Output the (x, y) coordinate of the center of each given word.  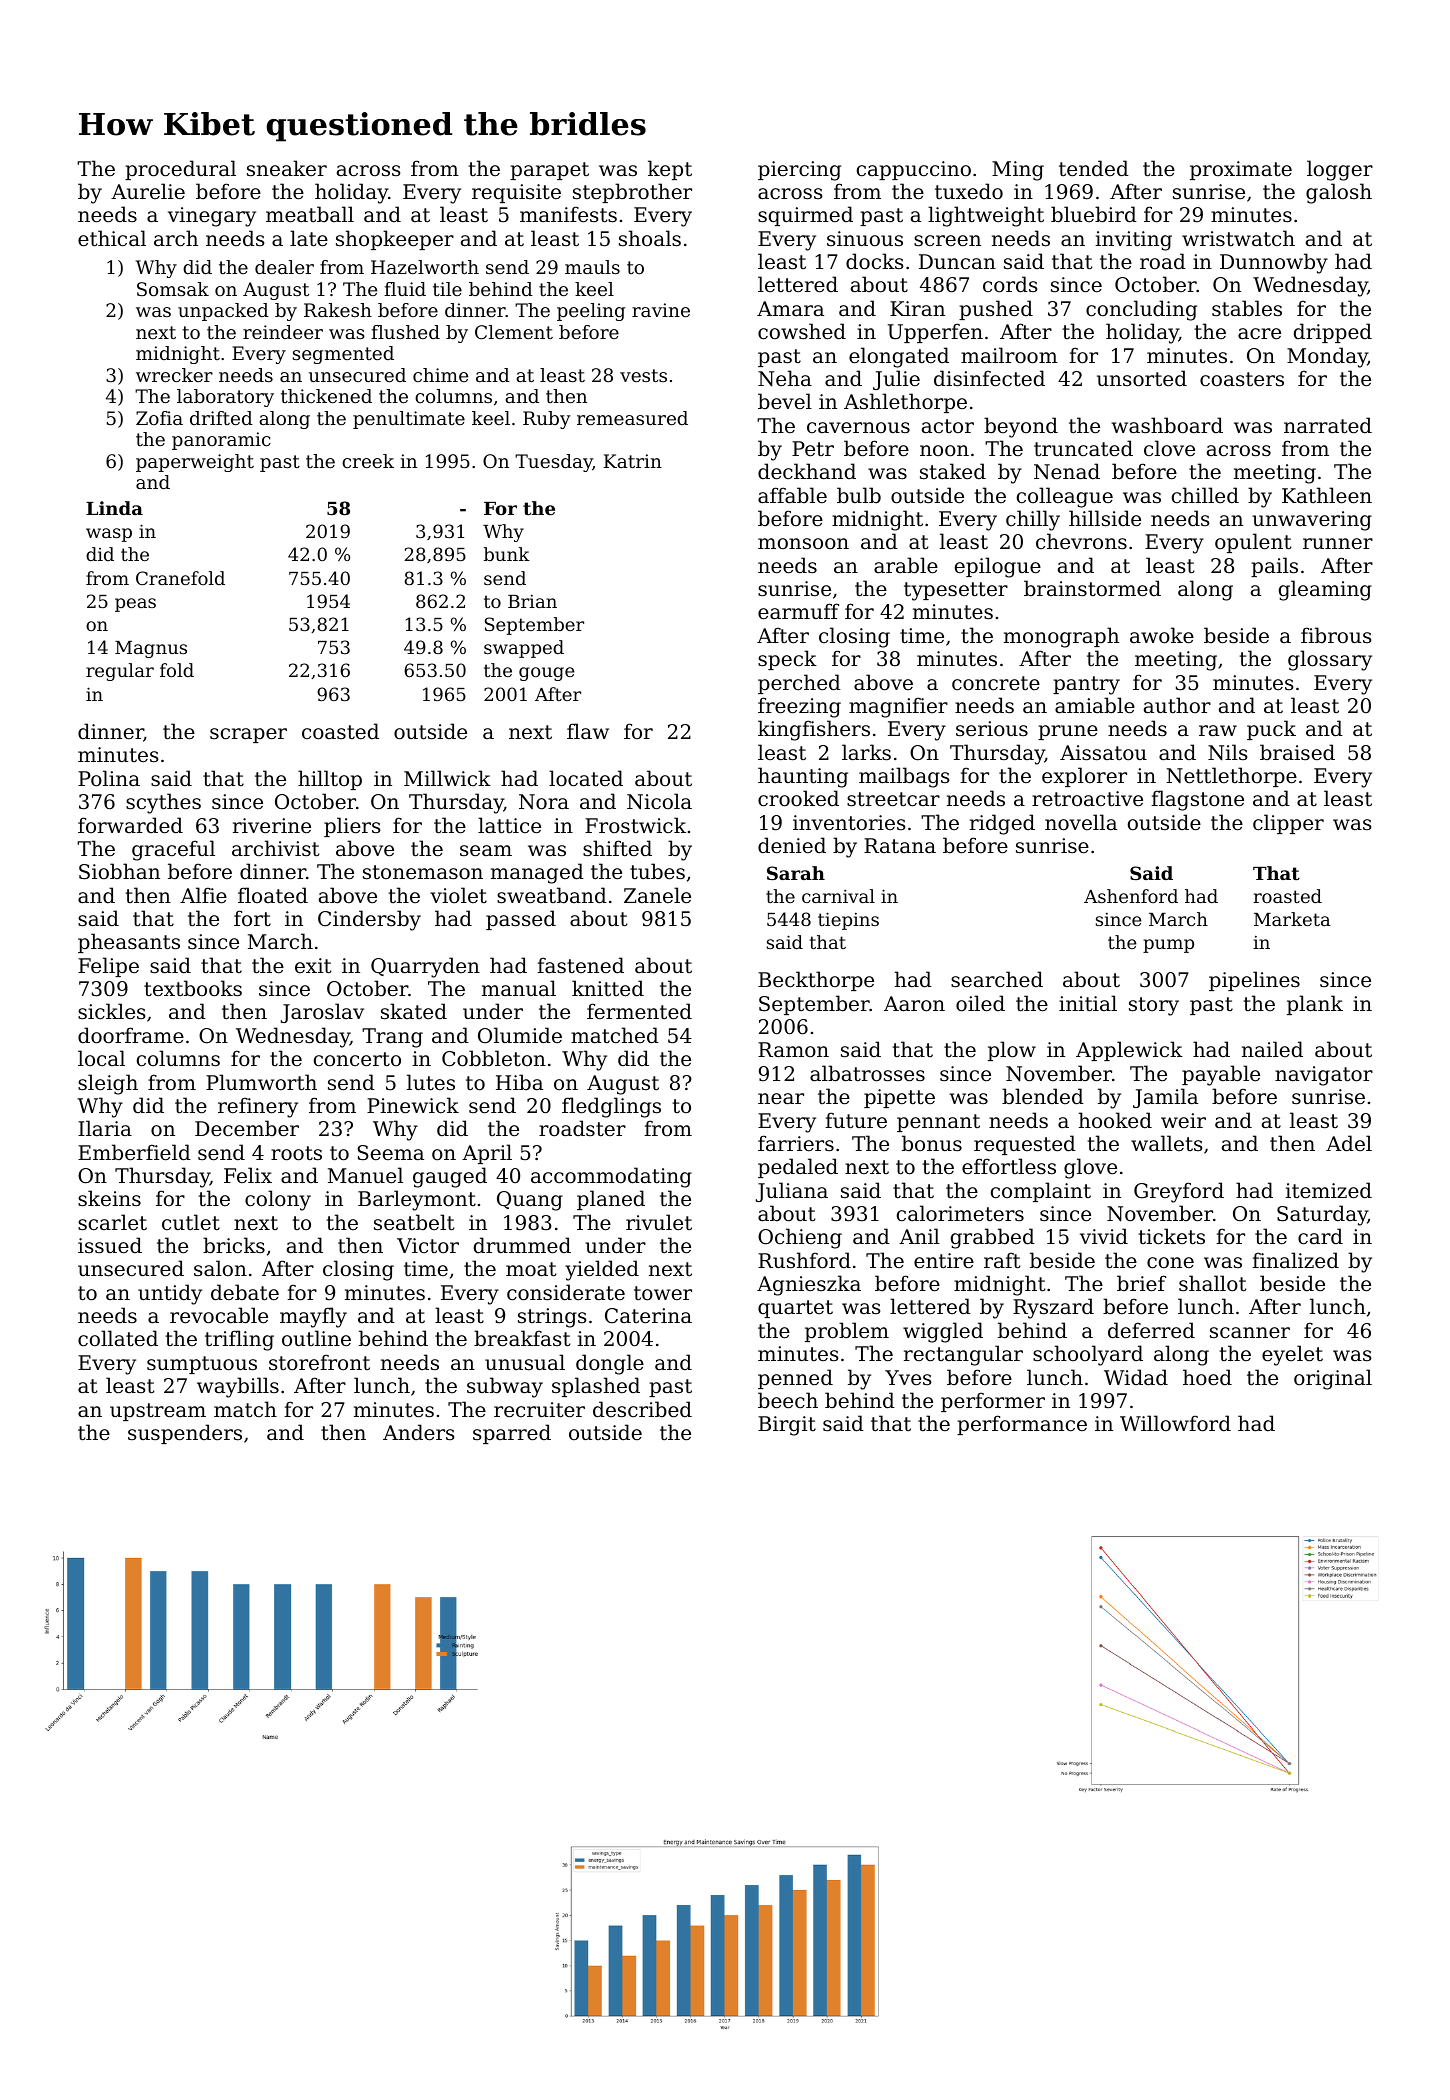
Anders (418, 1432)
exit (313, 965)
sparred (512, 1434)
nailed (1272, 1049)
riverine (272, 825)
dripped (1333, 333)
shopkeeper (395, 240)
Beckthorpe (816, 981)
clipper (1288, 824)
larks (866, 752)
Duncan (957, 262)
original (1333, 1379)
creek (368, 461)
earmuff (798, 611)
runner (1338, 544)
